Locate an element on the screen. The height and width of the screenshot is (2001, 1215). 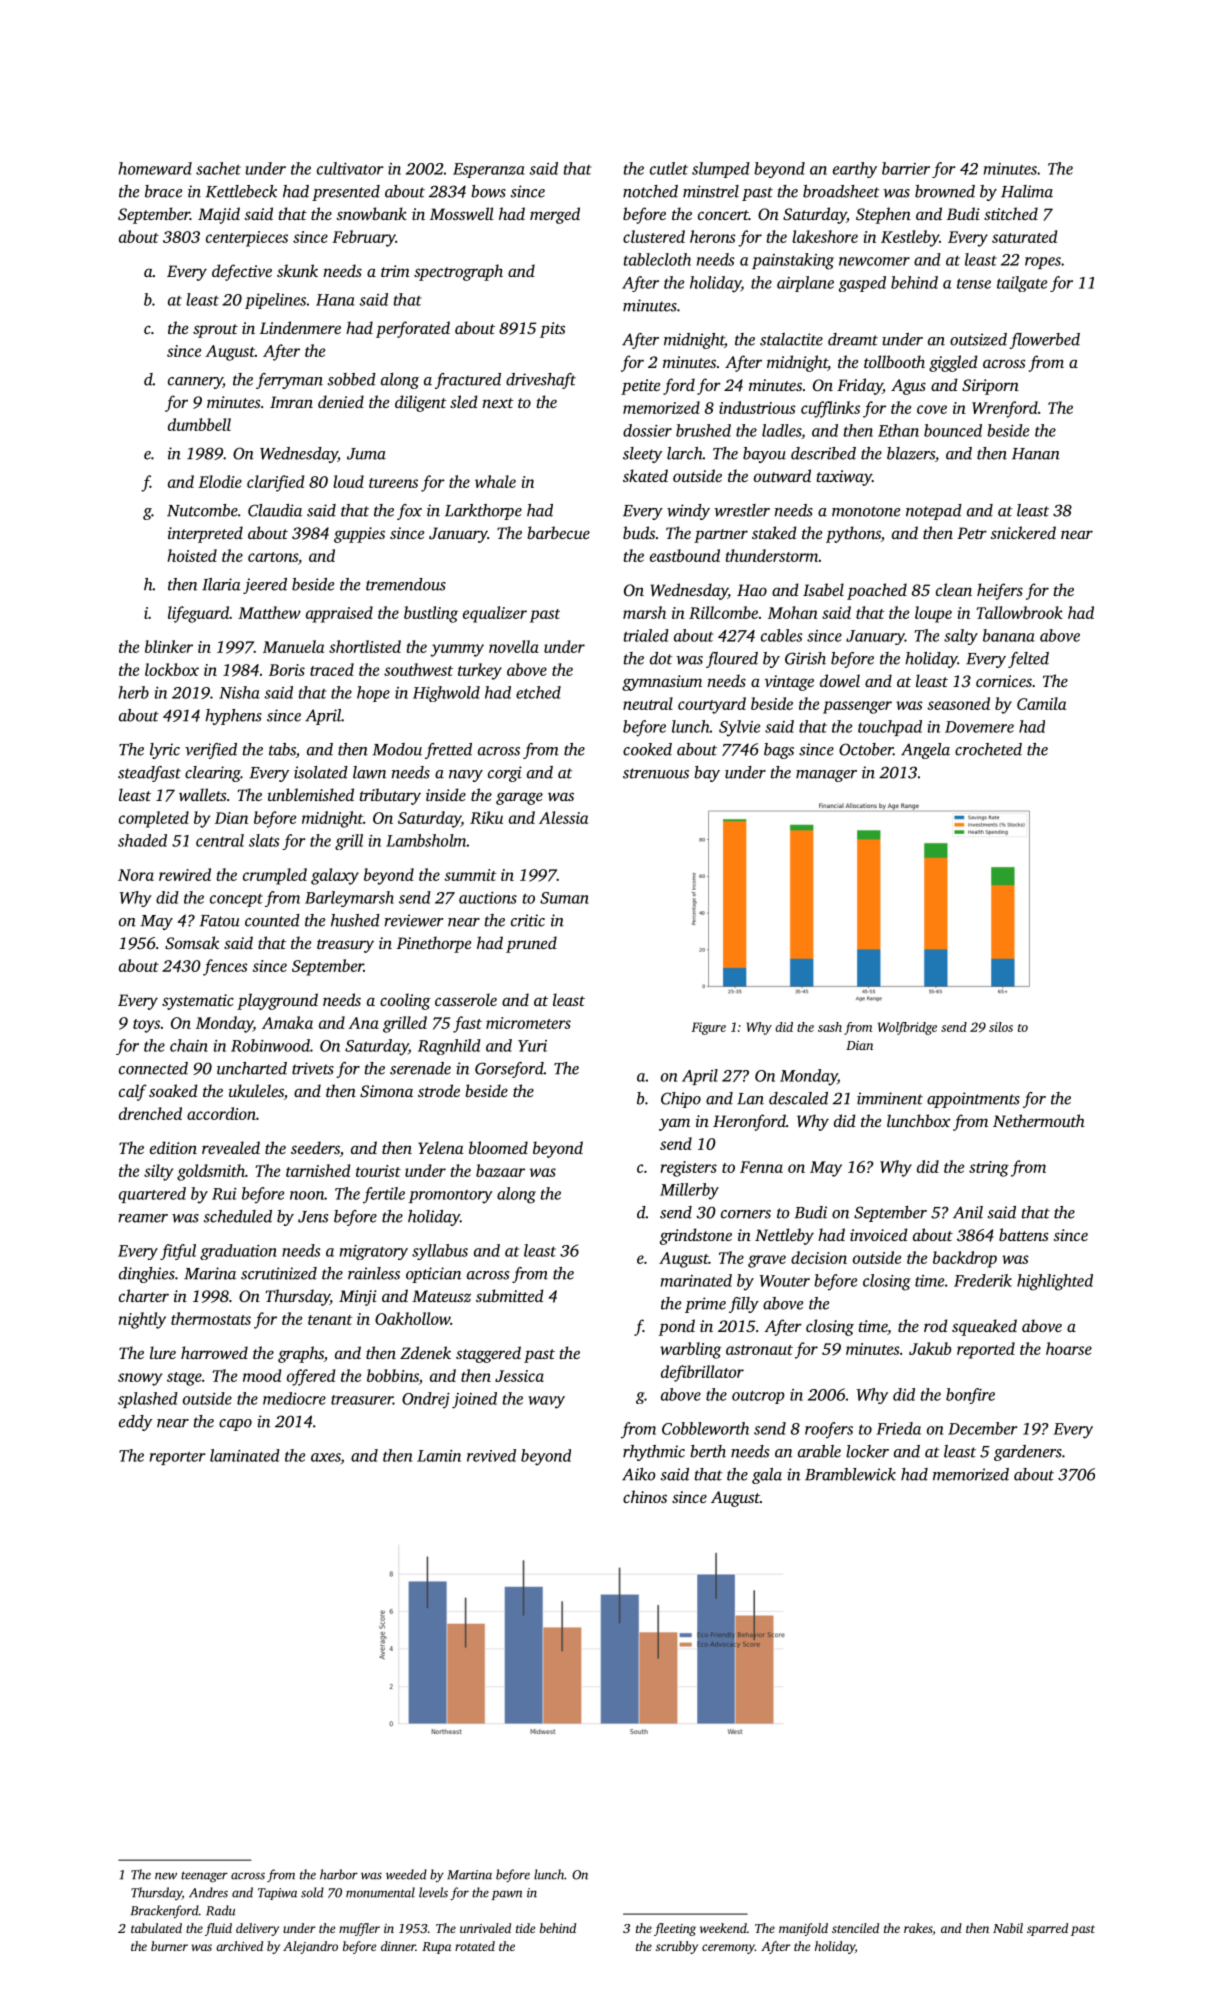
submitted is located at coordinates (510, 1295).
